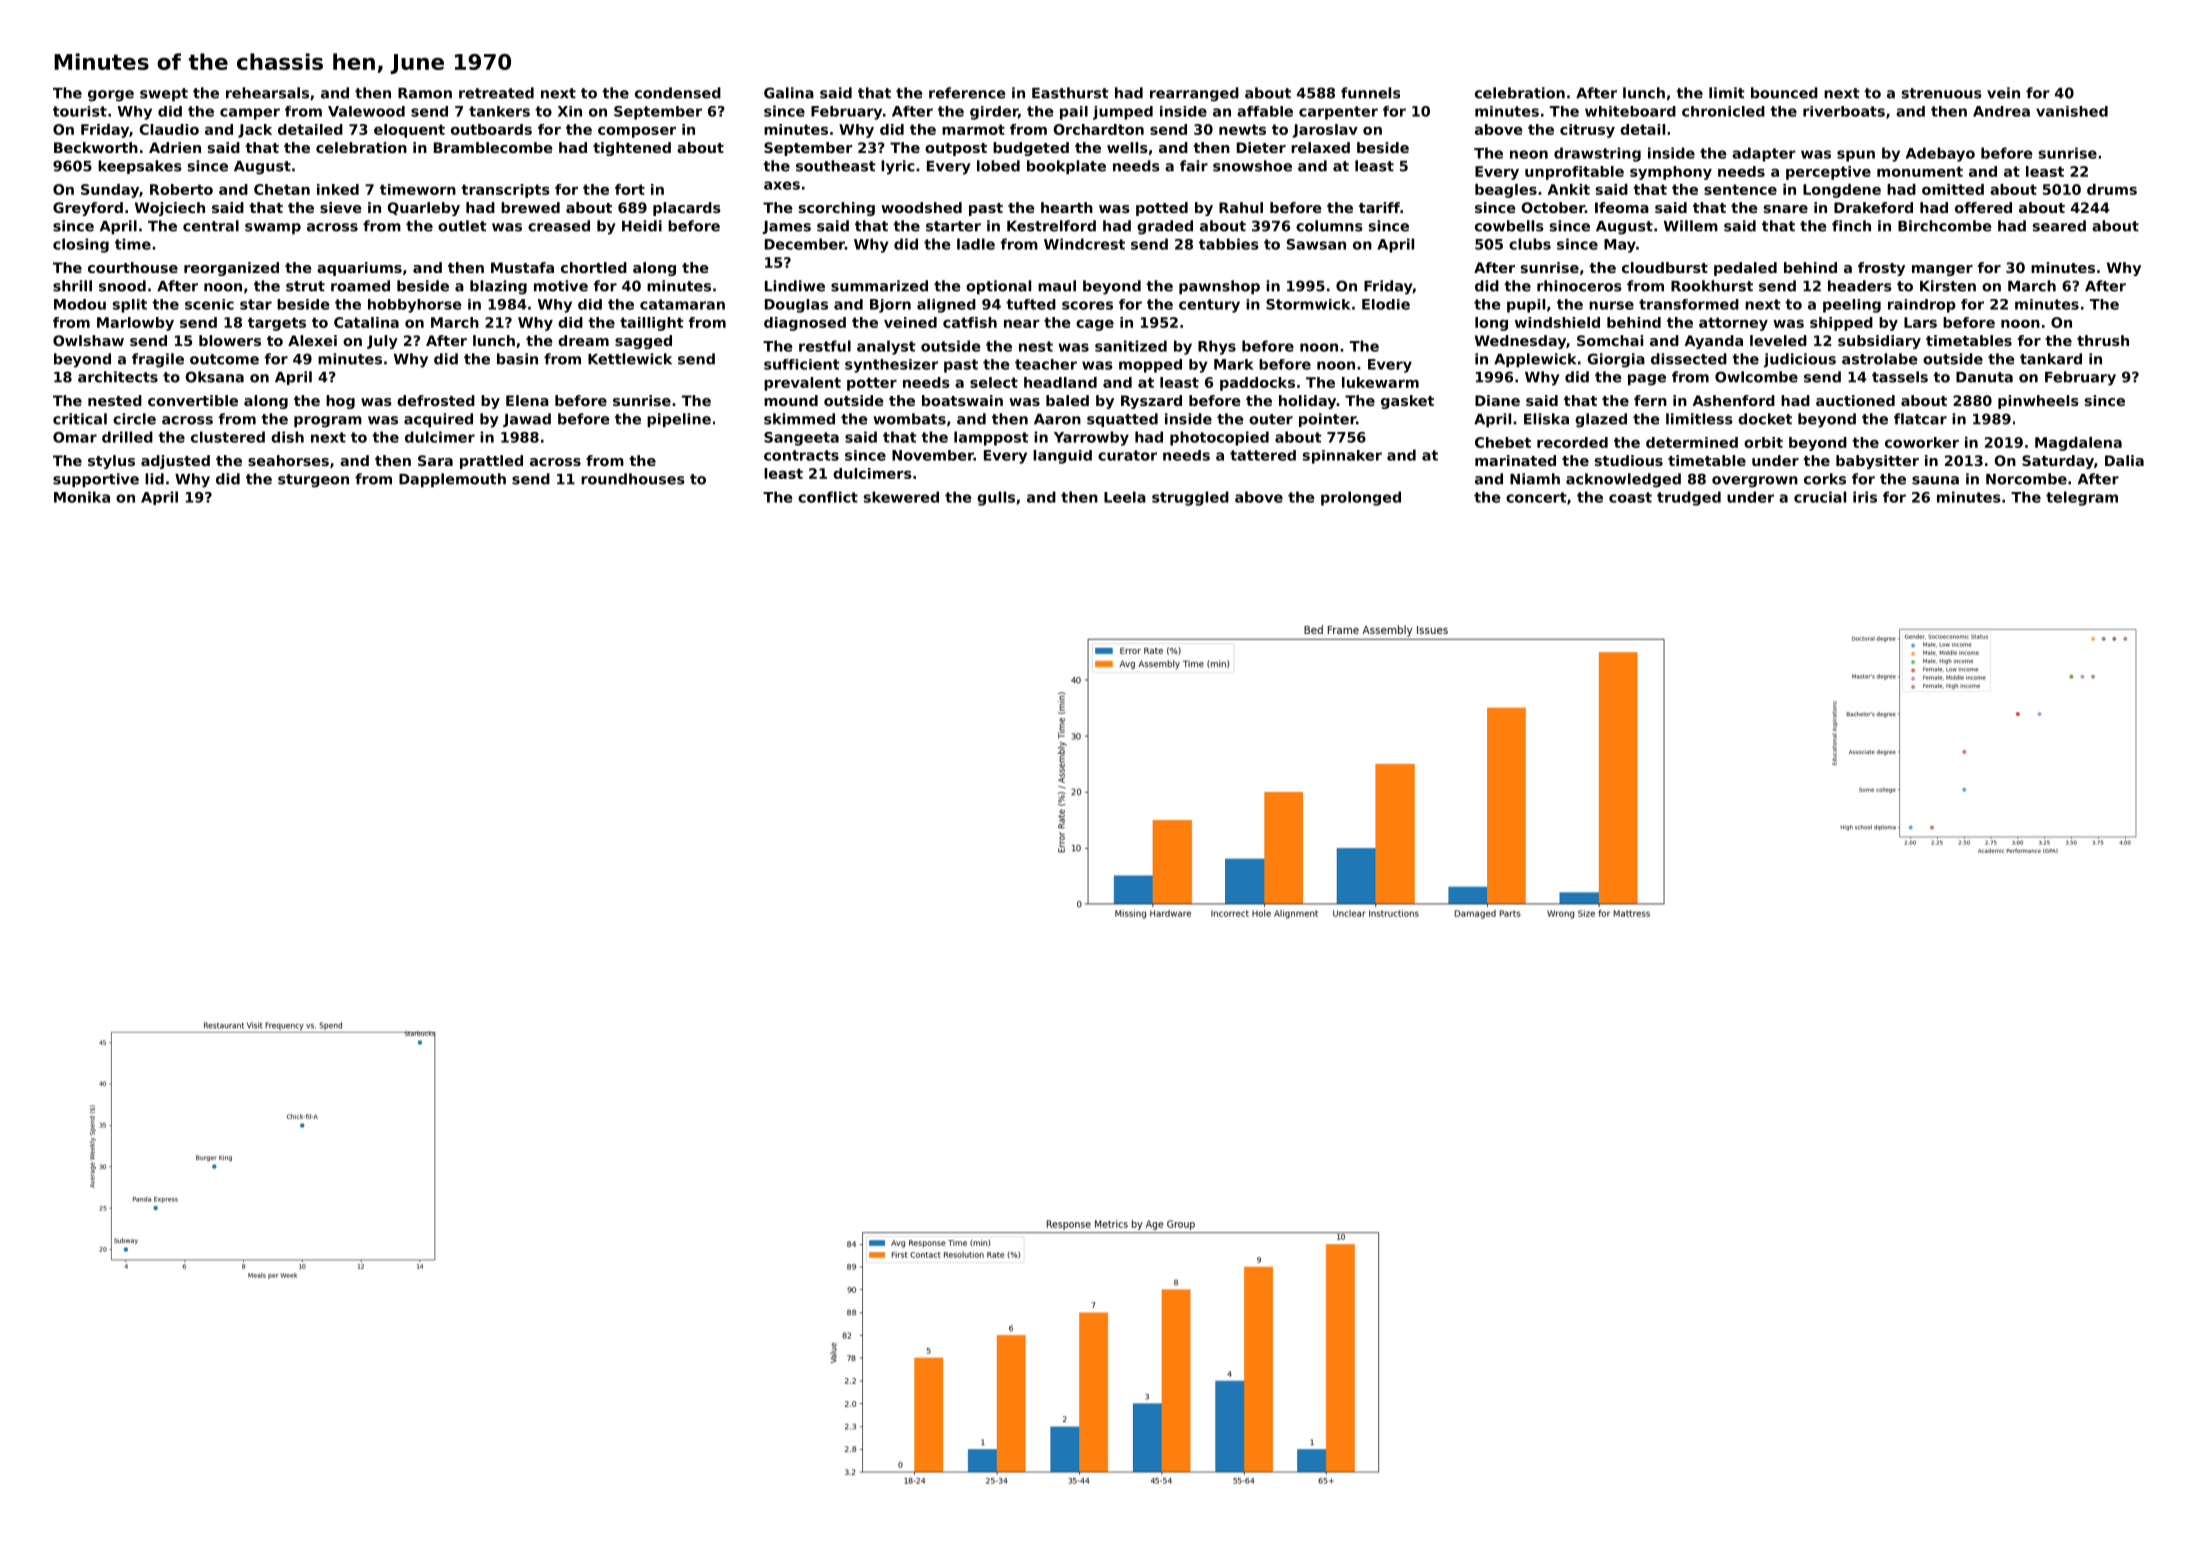 This page has height=1557, width=2202. What do you see at coordinates (1942, 93) in the page?
I see `strenuous` at bounding box center [1942, 93].
